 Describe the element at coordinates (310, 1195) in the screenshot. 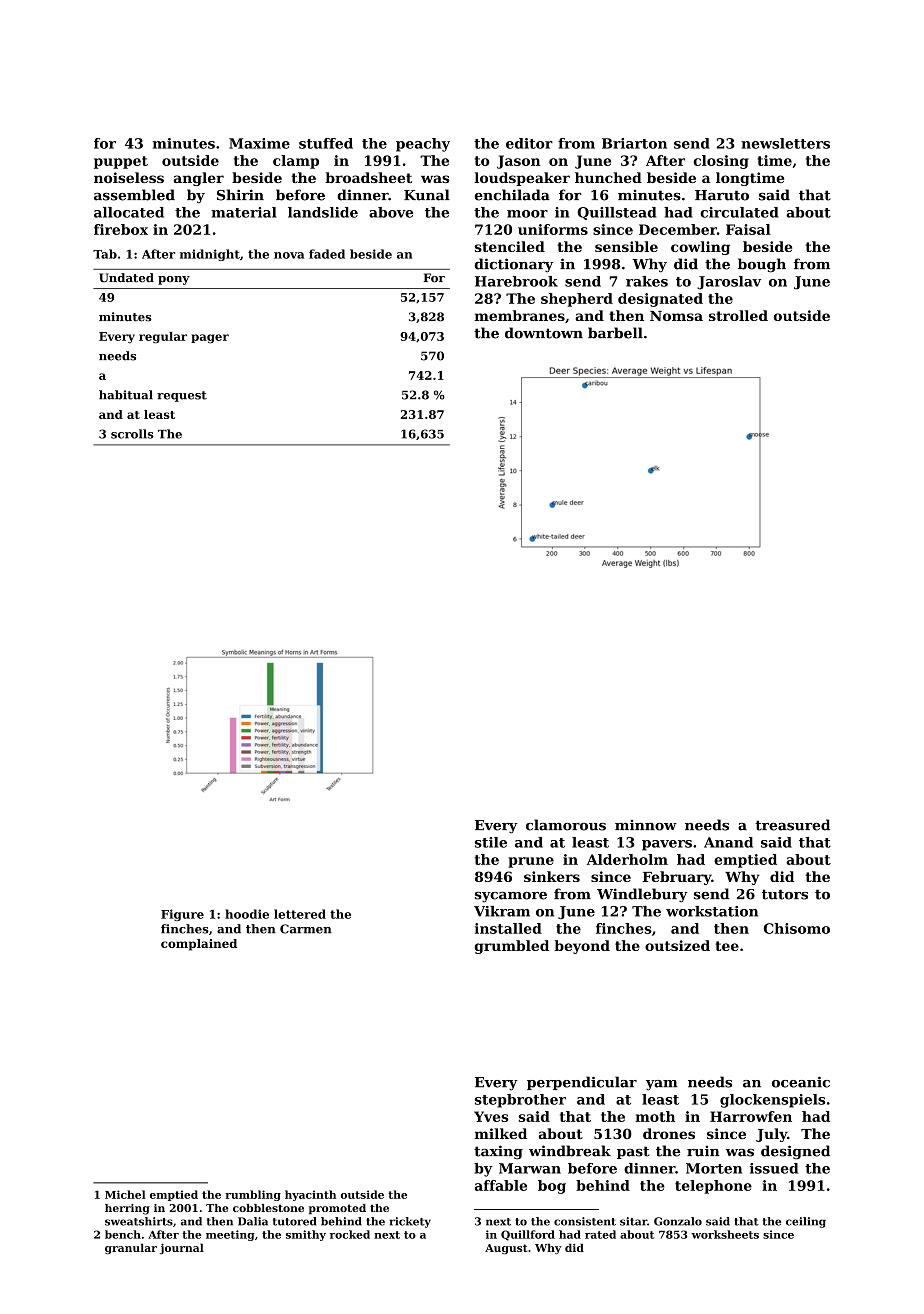

I see `hyacinth` at that location.
